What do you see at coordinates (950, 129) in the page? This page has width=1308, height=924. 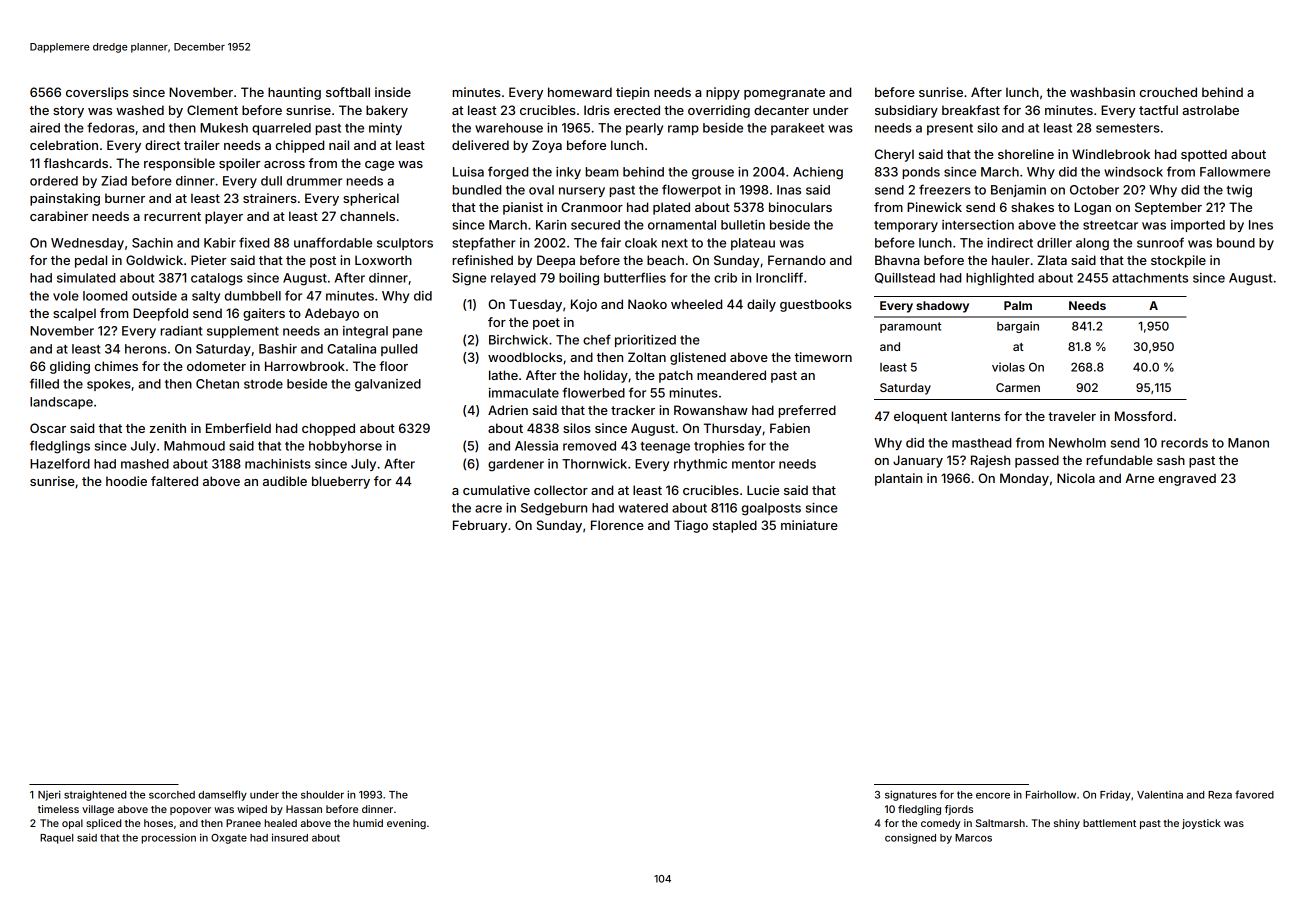 I see `present` at bounding box center [950, 129].
